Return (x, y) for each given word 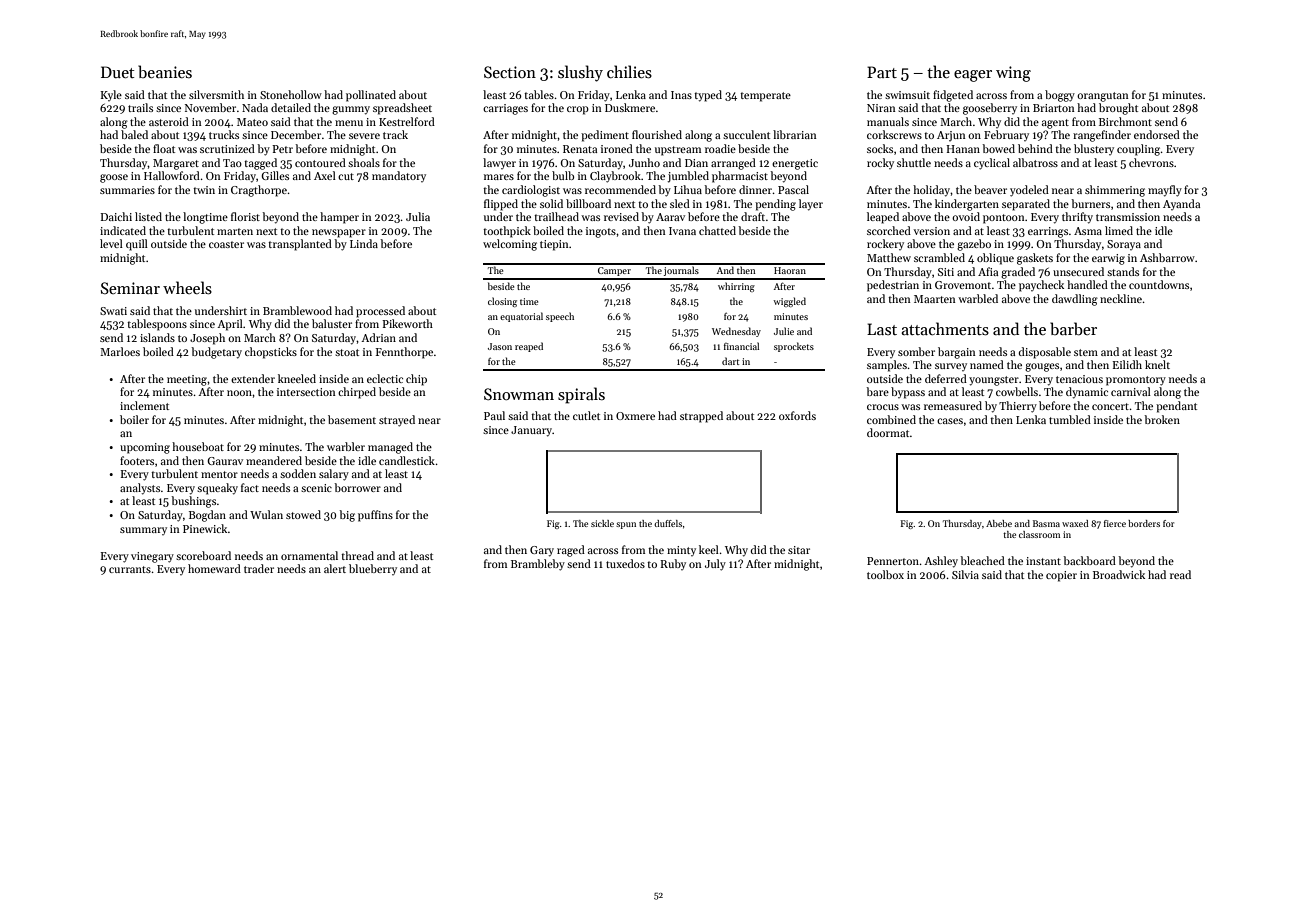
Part (882, 72)
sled (680, 203)
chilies (629, 72)
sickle (602, 523)
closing (502, 302)
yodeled (1029, 191)
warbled (978, 298)
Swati (113, 311)
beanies (165, 71)
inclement (144, 405)
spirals (581, 395)
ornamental (309, 555)
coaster (226, 244)
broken (1162, 419)
